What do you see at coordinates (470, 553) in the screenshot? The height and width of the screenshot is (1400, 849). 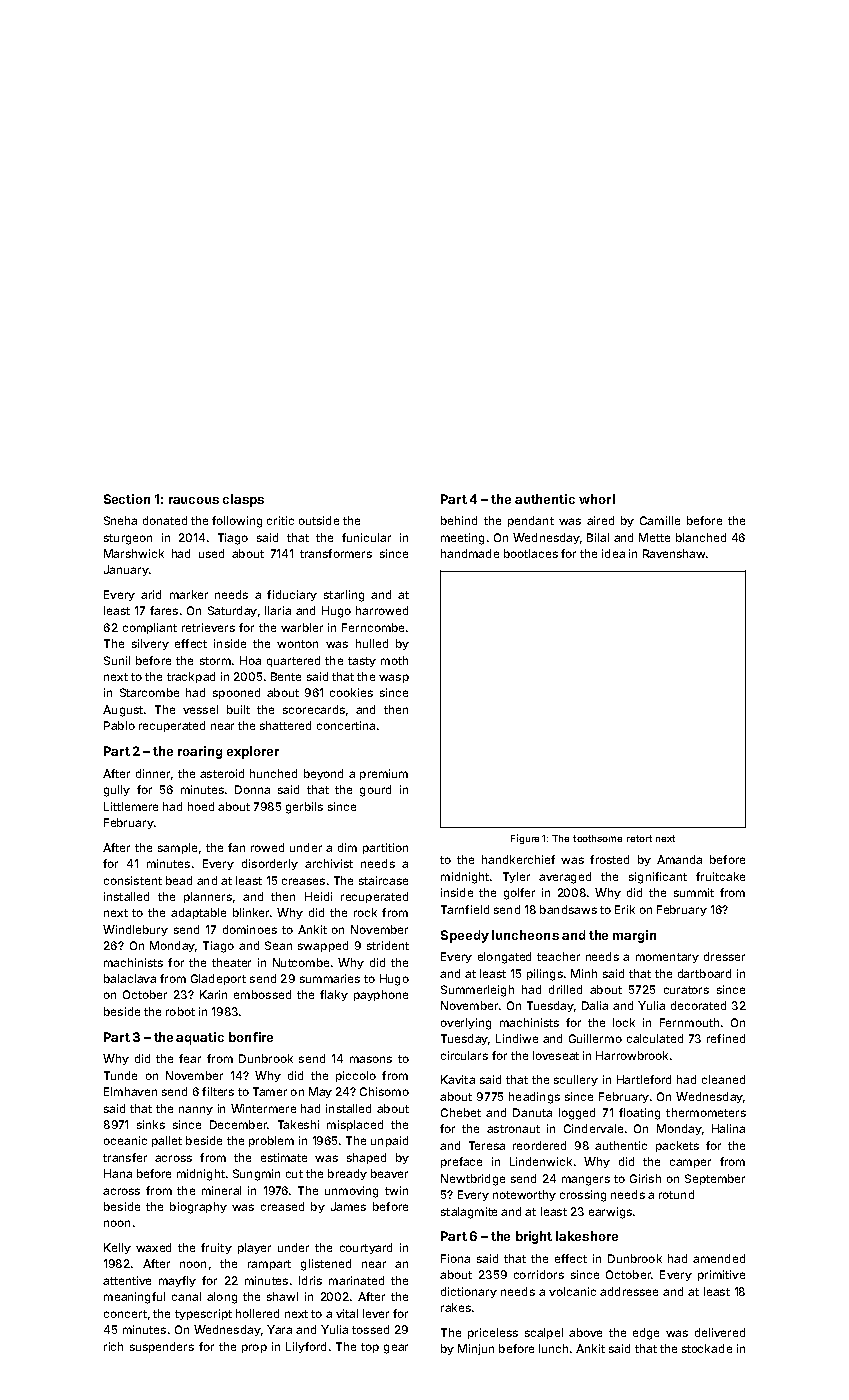 I see `handmade` at bounding box center [470, 553].
